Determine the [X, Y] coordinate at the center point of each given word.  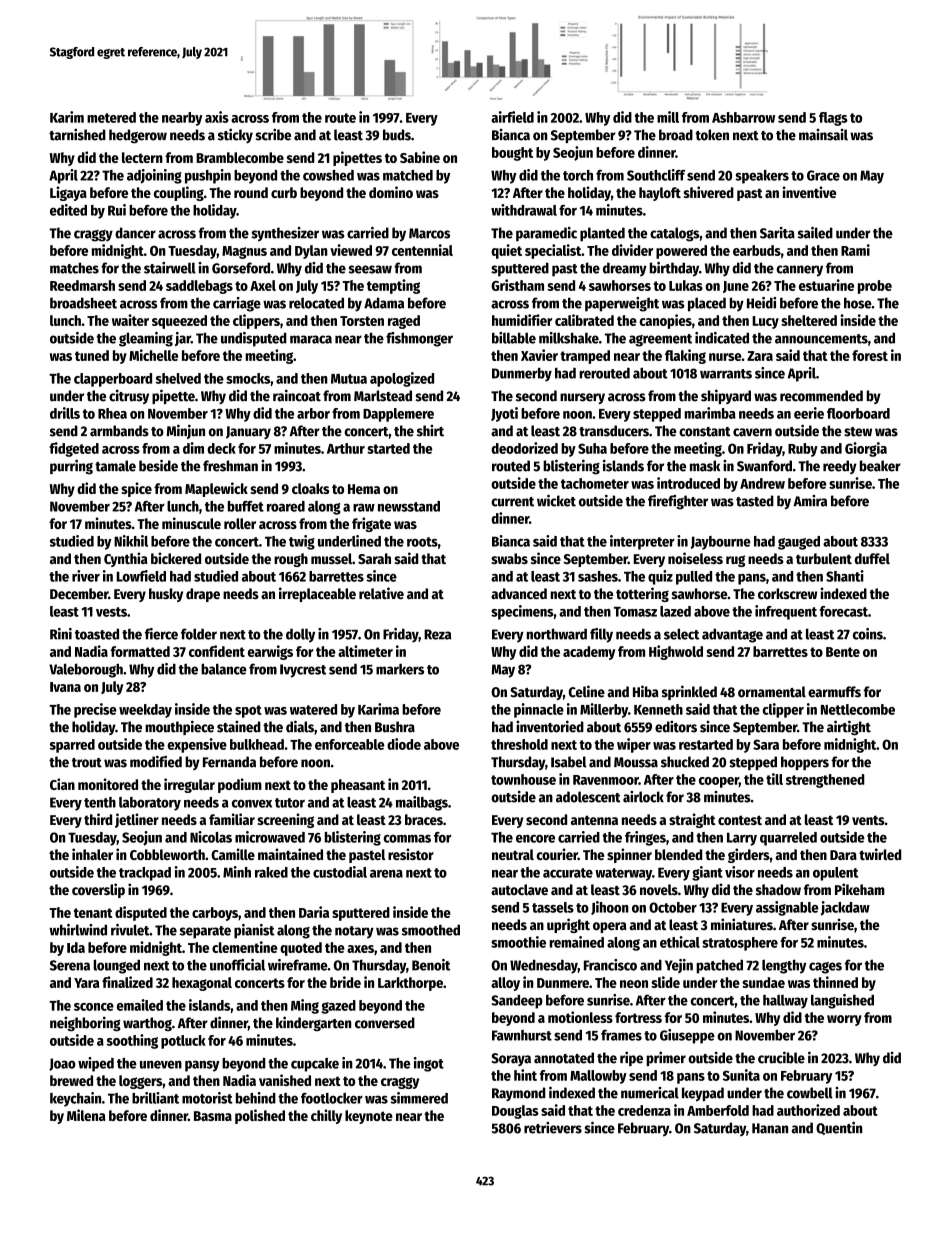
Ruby [803, 450]
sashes [598, 576]
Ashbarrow [743, 117]
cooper [719, 782]
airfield [512, 117]
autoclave [519, 889]
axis [217, 117]
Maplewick [216, 489]
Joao [62, 1064]
